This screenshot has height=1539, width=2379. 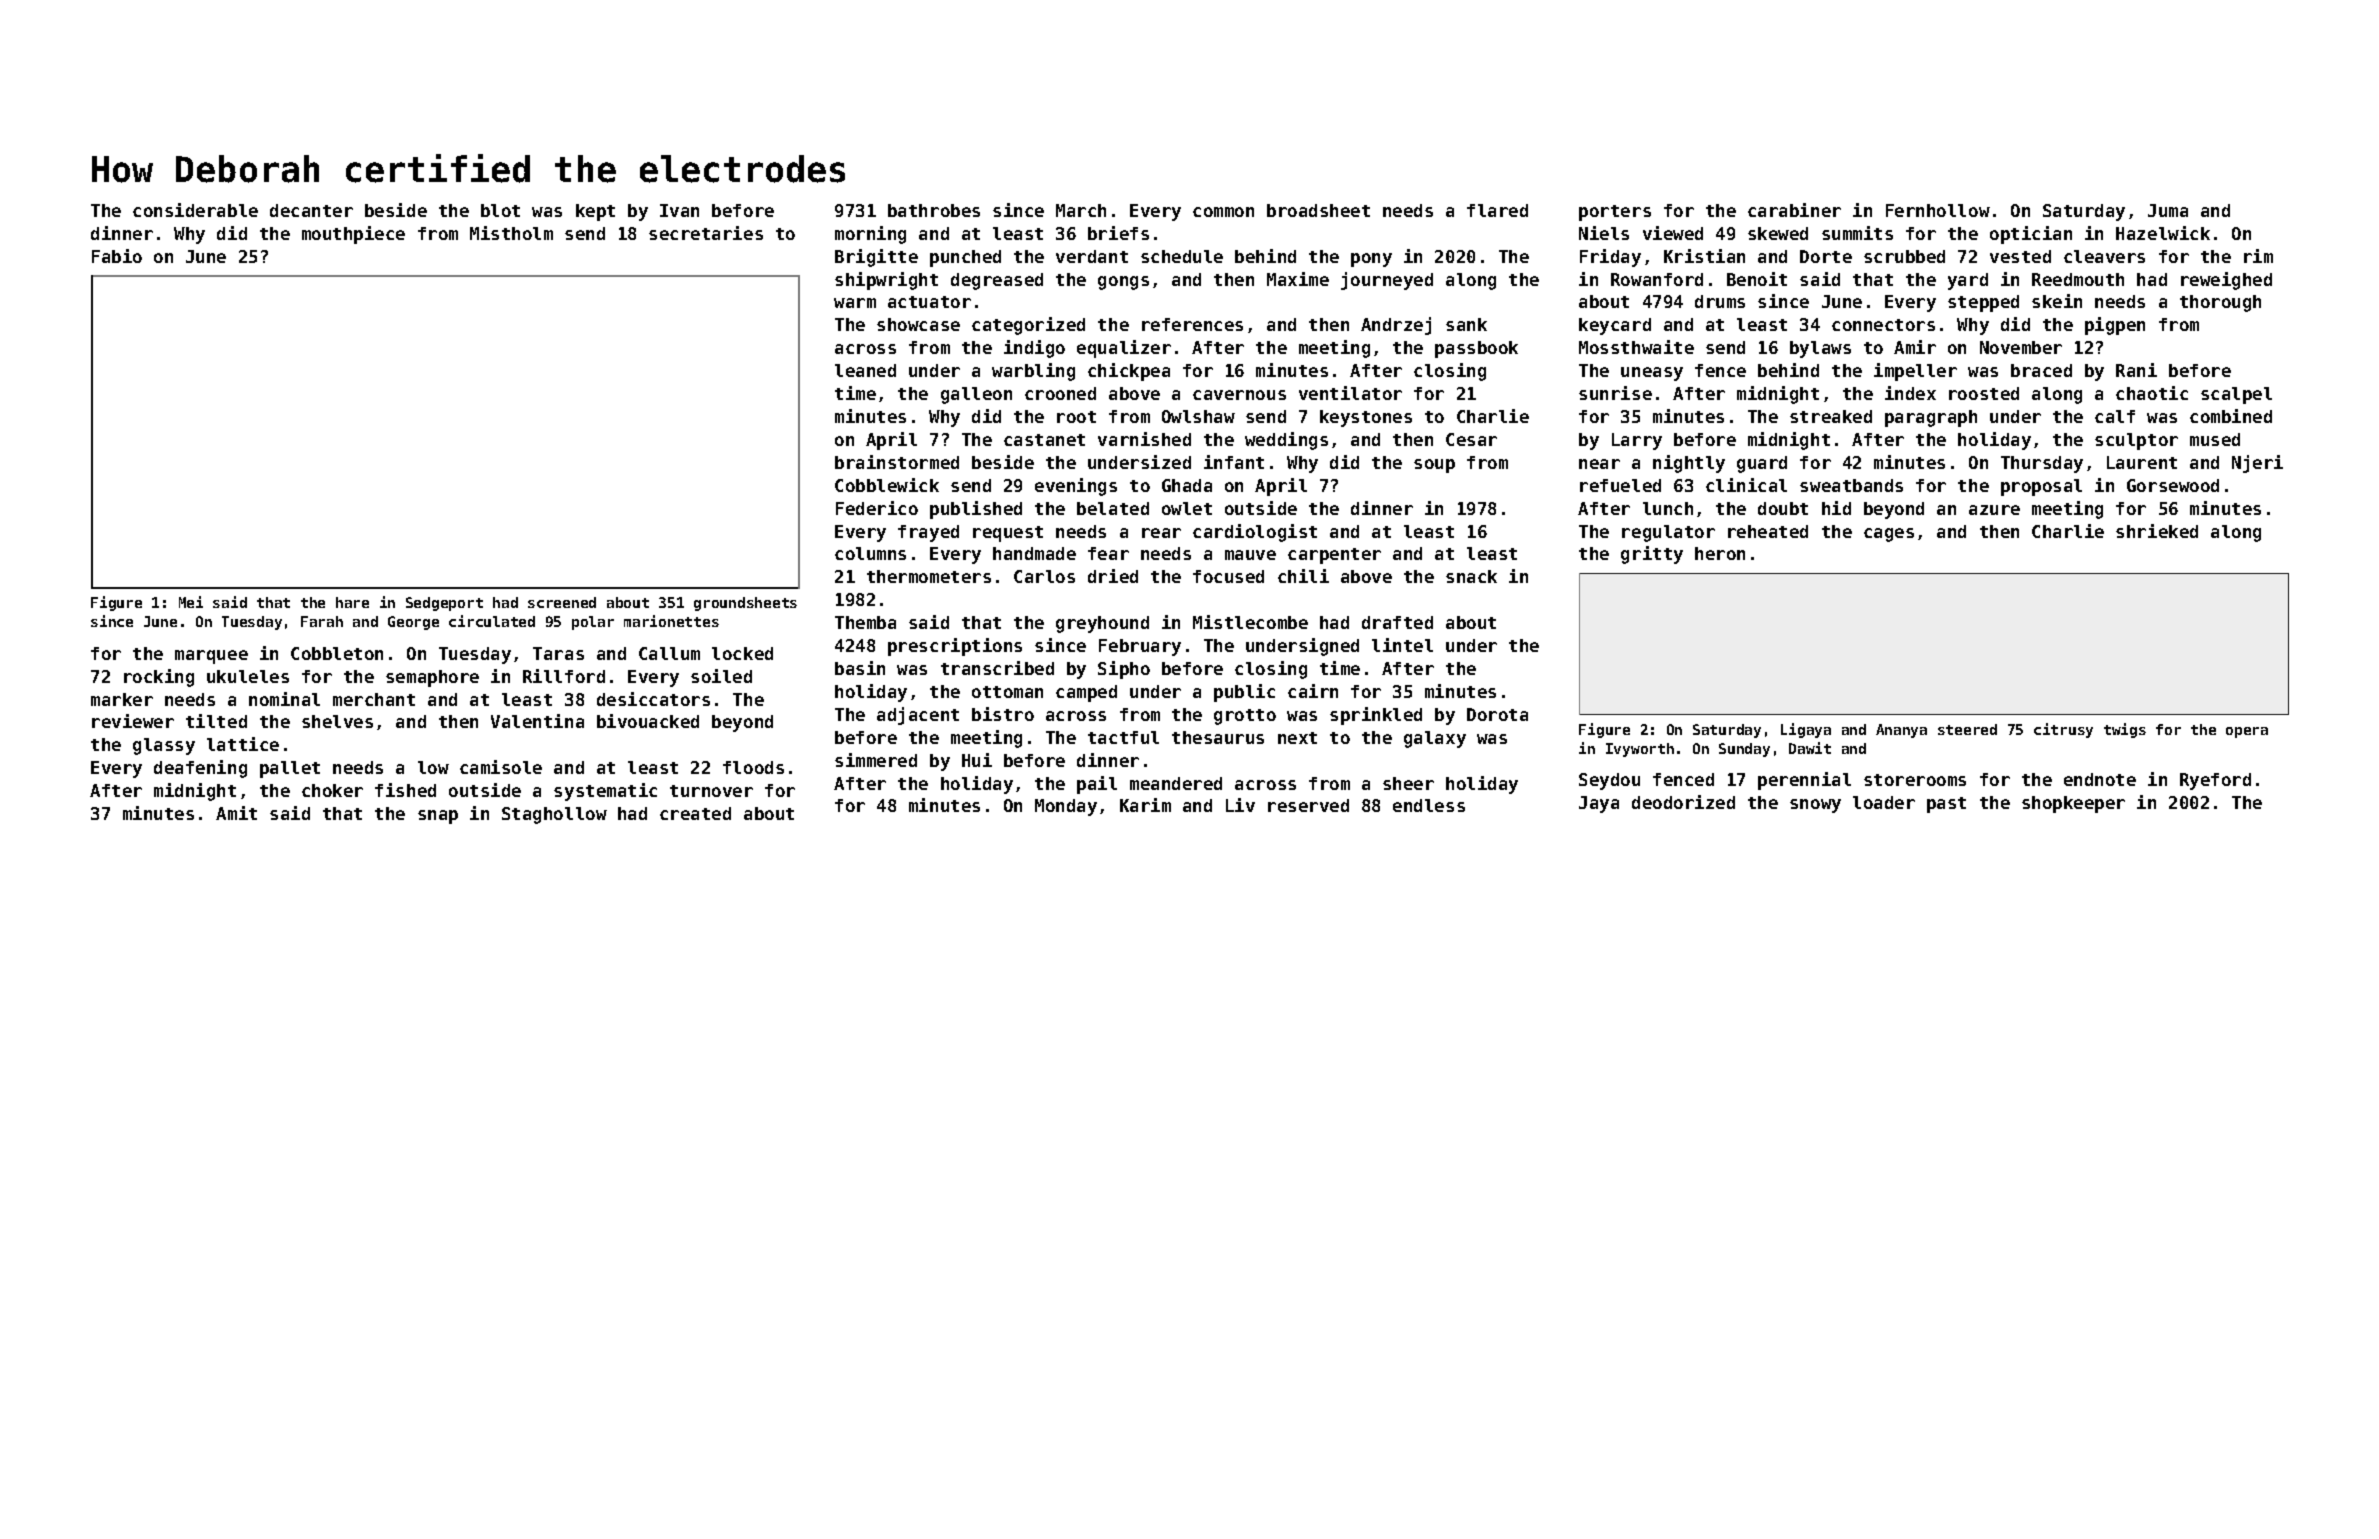 I want to click on greyhound, so click(x=1102, y=624).
